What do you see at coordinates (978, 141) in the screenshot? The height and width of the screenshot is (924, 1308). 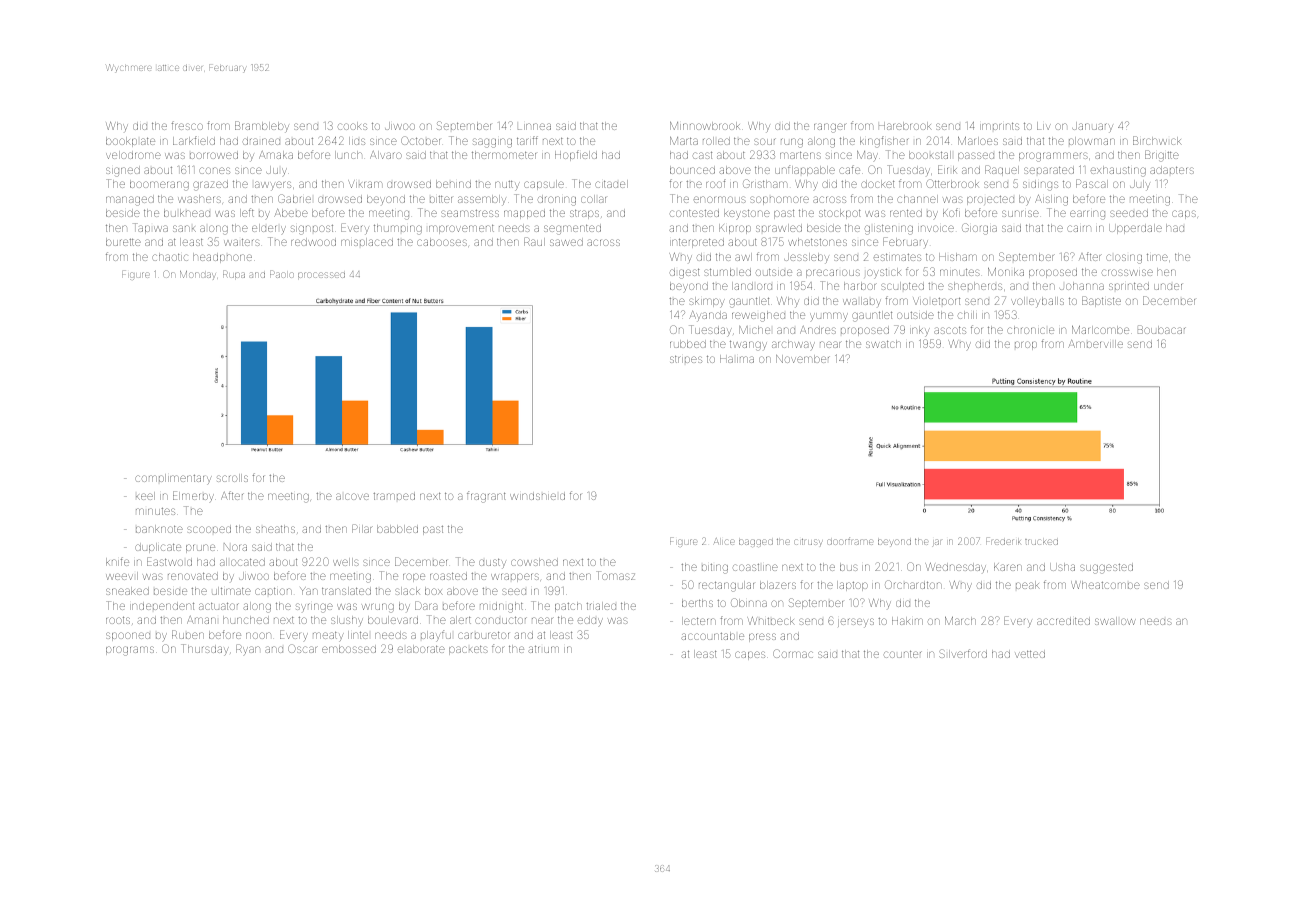 I see `Marloes` at bounding box center [978, 141].
